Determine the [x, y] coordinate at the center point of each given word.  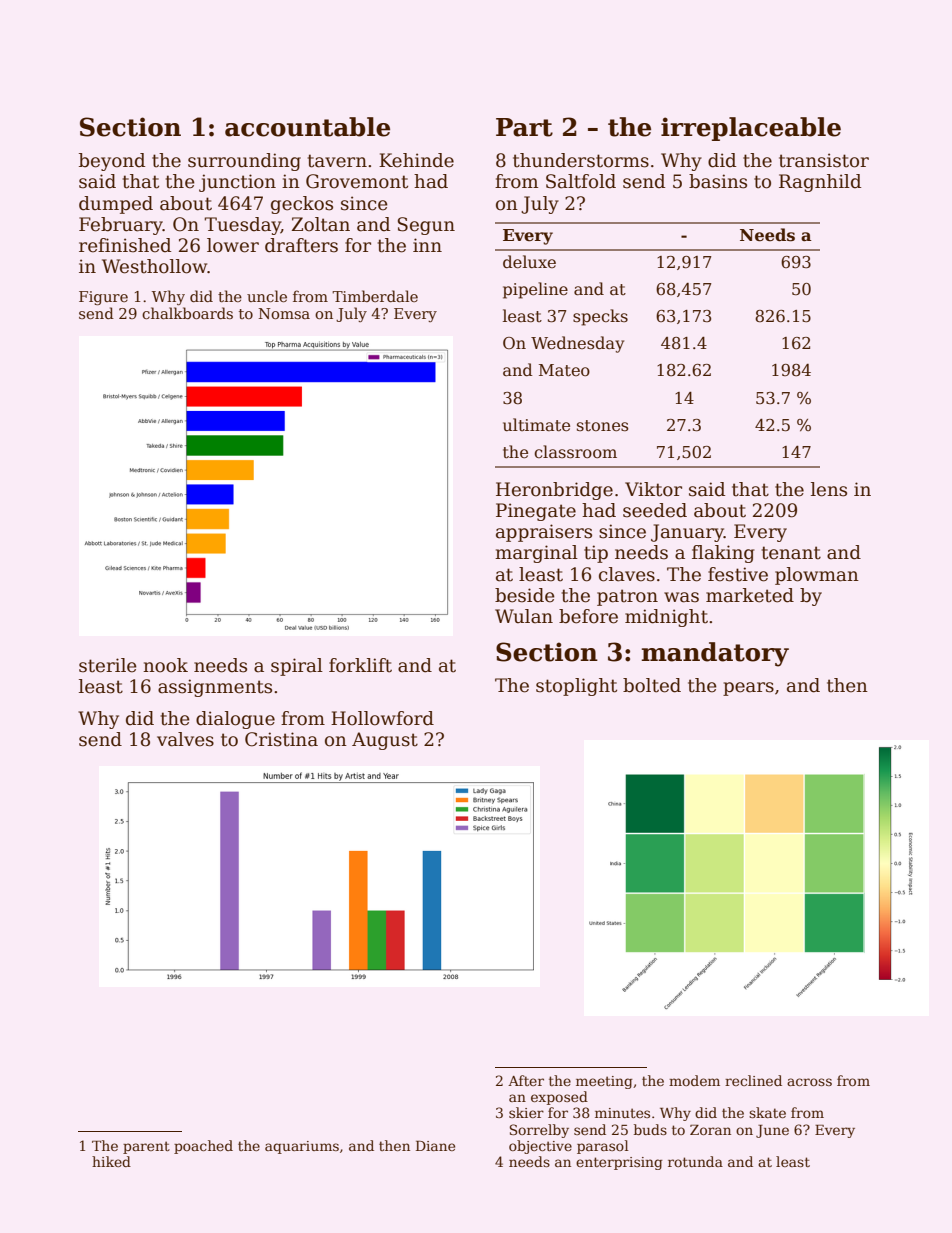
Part [524, 127]
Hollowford [382, 718]
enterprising [619, 1163]
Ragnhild [820, 183]
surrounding [244, 162]
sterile [108, 665]
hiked [111, 1161]
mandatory [715, 654]
